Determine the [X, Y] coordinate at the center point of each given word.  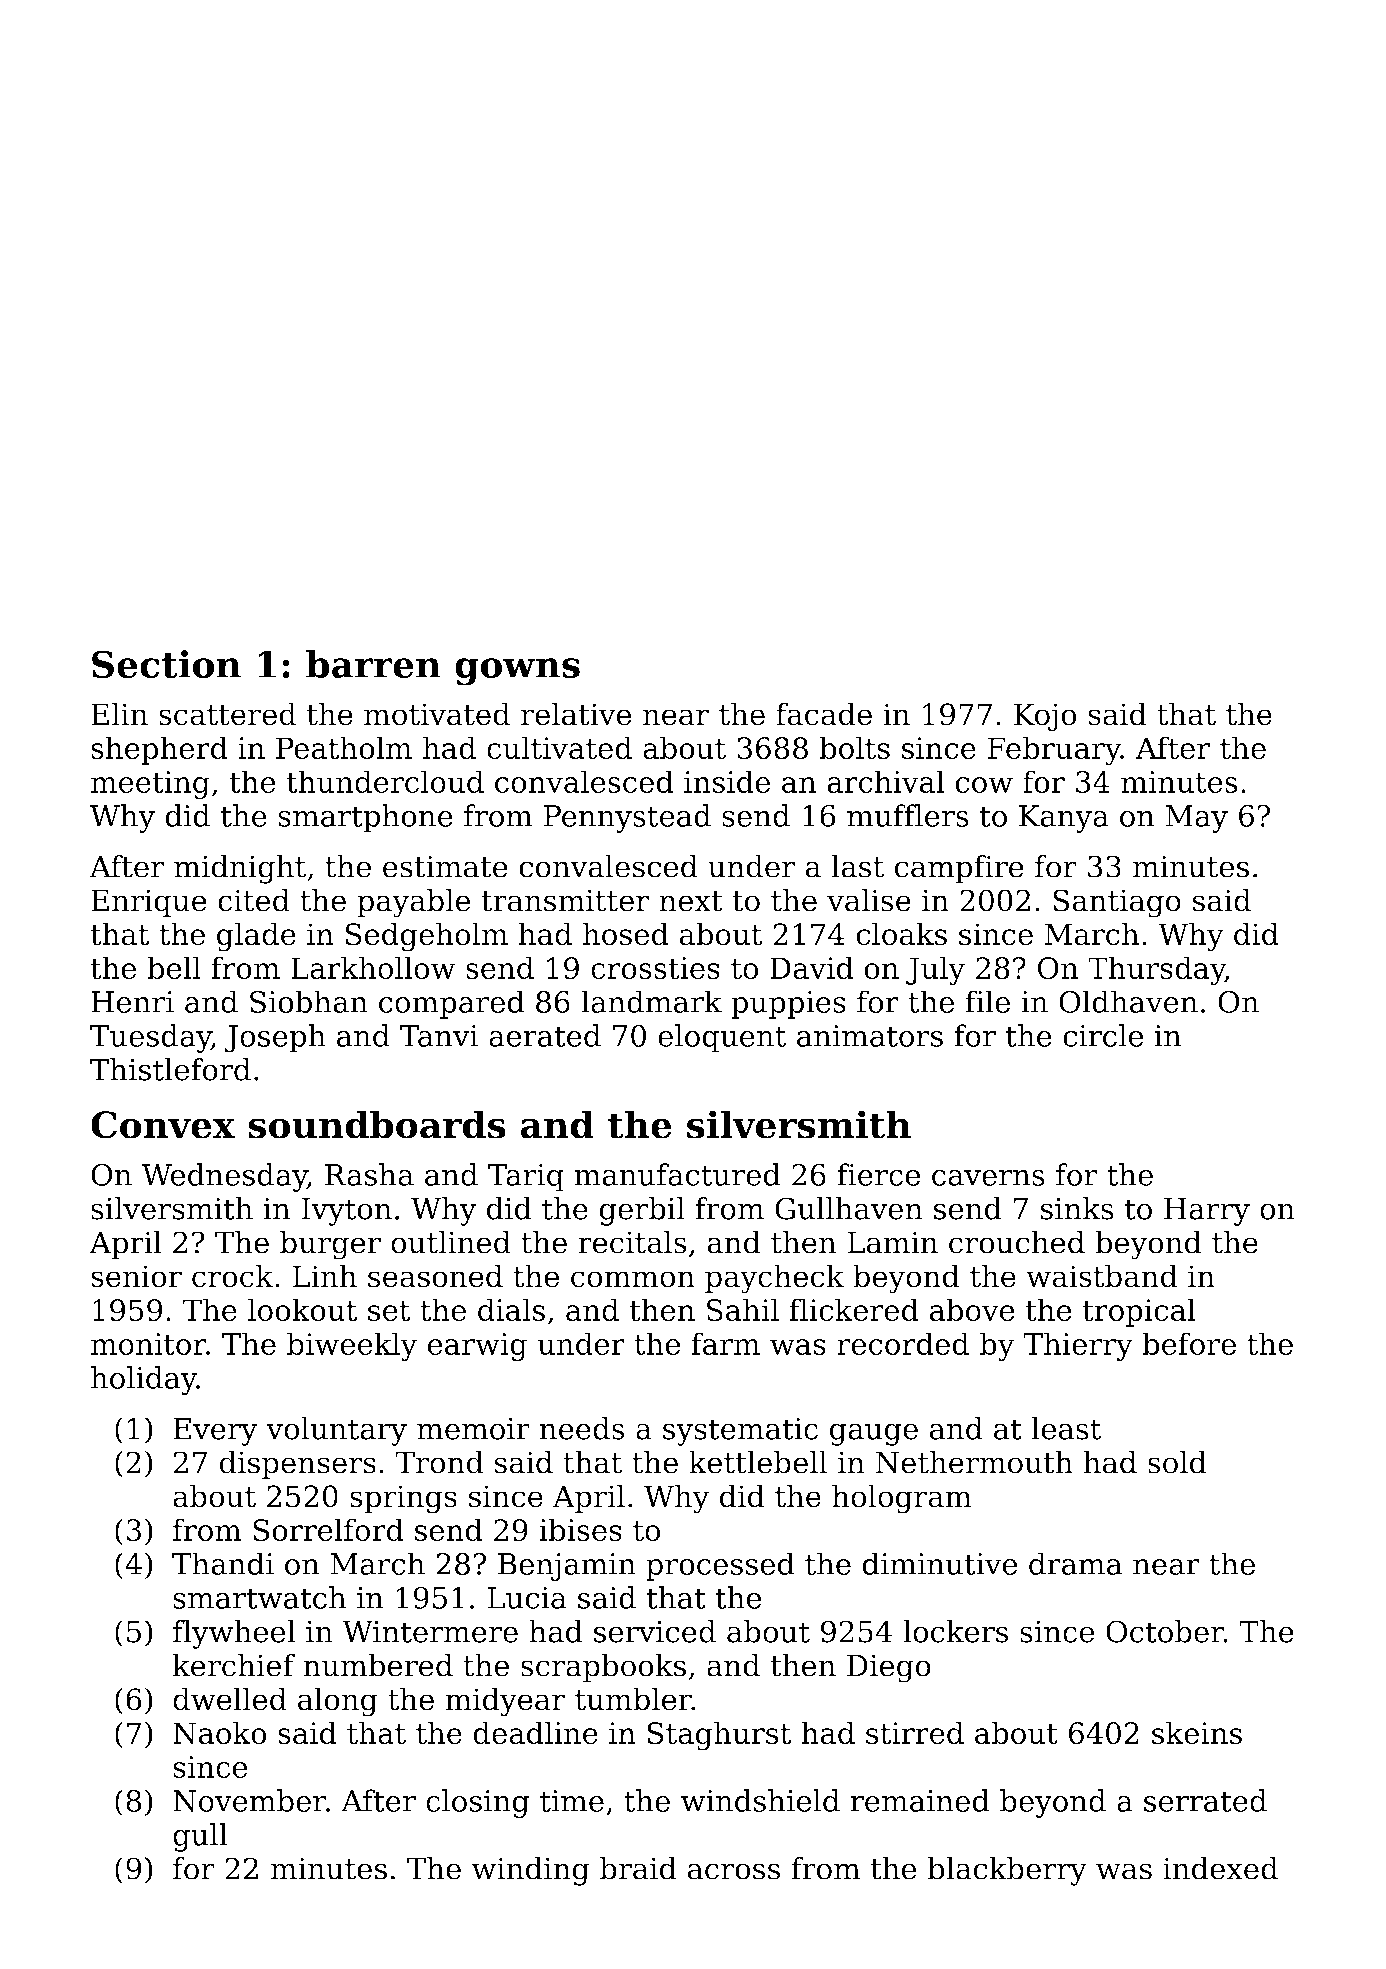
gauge [874, 1434]
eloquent [722, 1038]
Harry [1207, 1212]
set [389, 1311]
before [1189, 1343]
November [249, 1800]
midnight [240, 869]
